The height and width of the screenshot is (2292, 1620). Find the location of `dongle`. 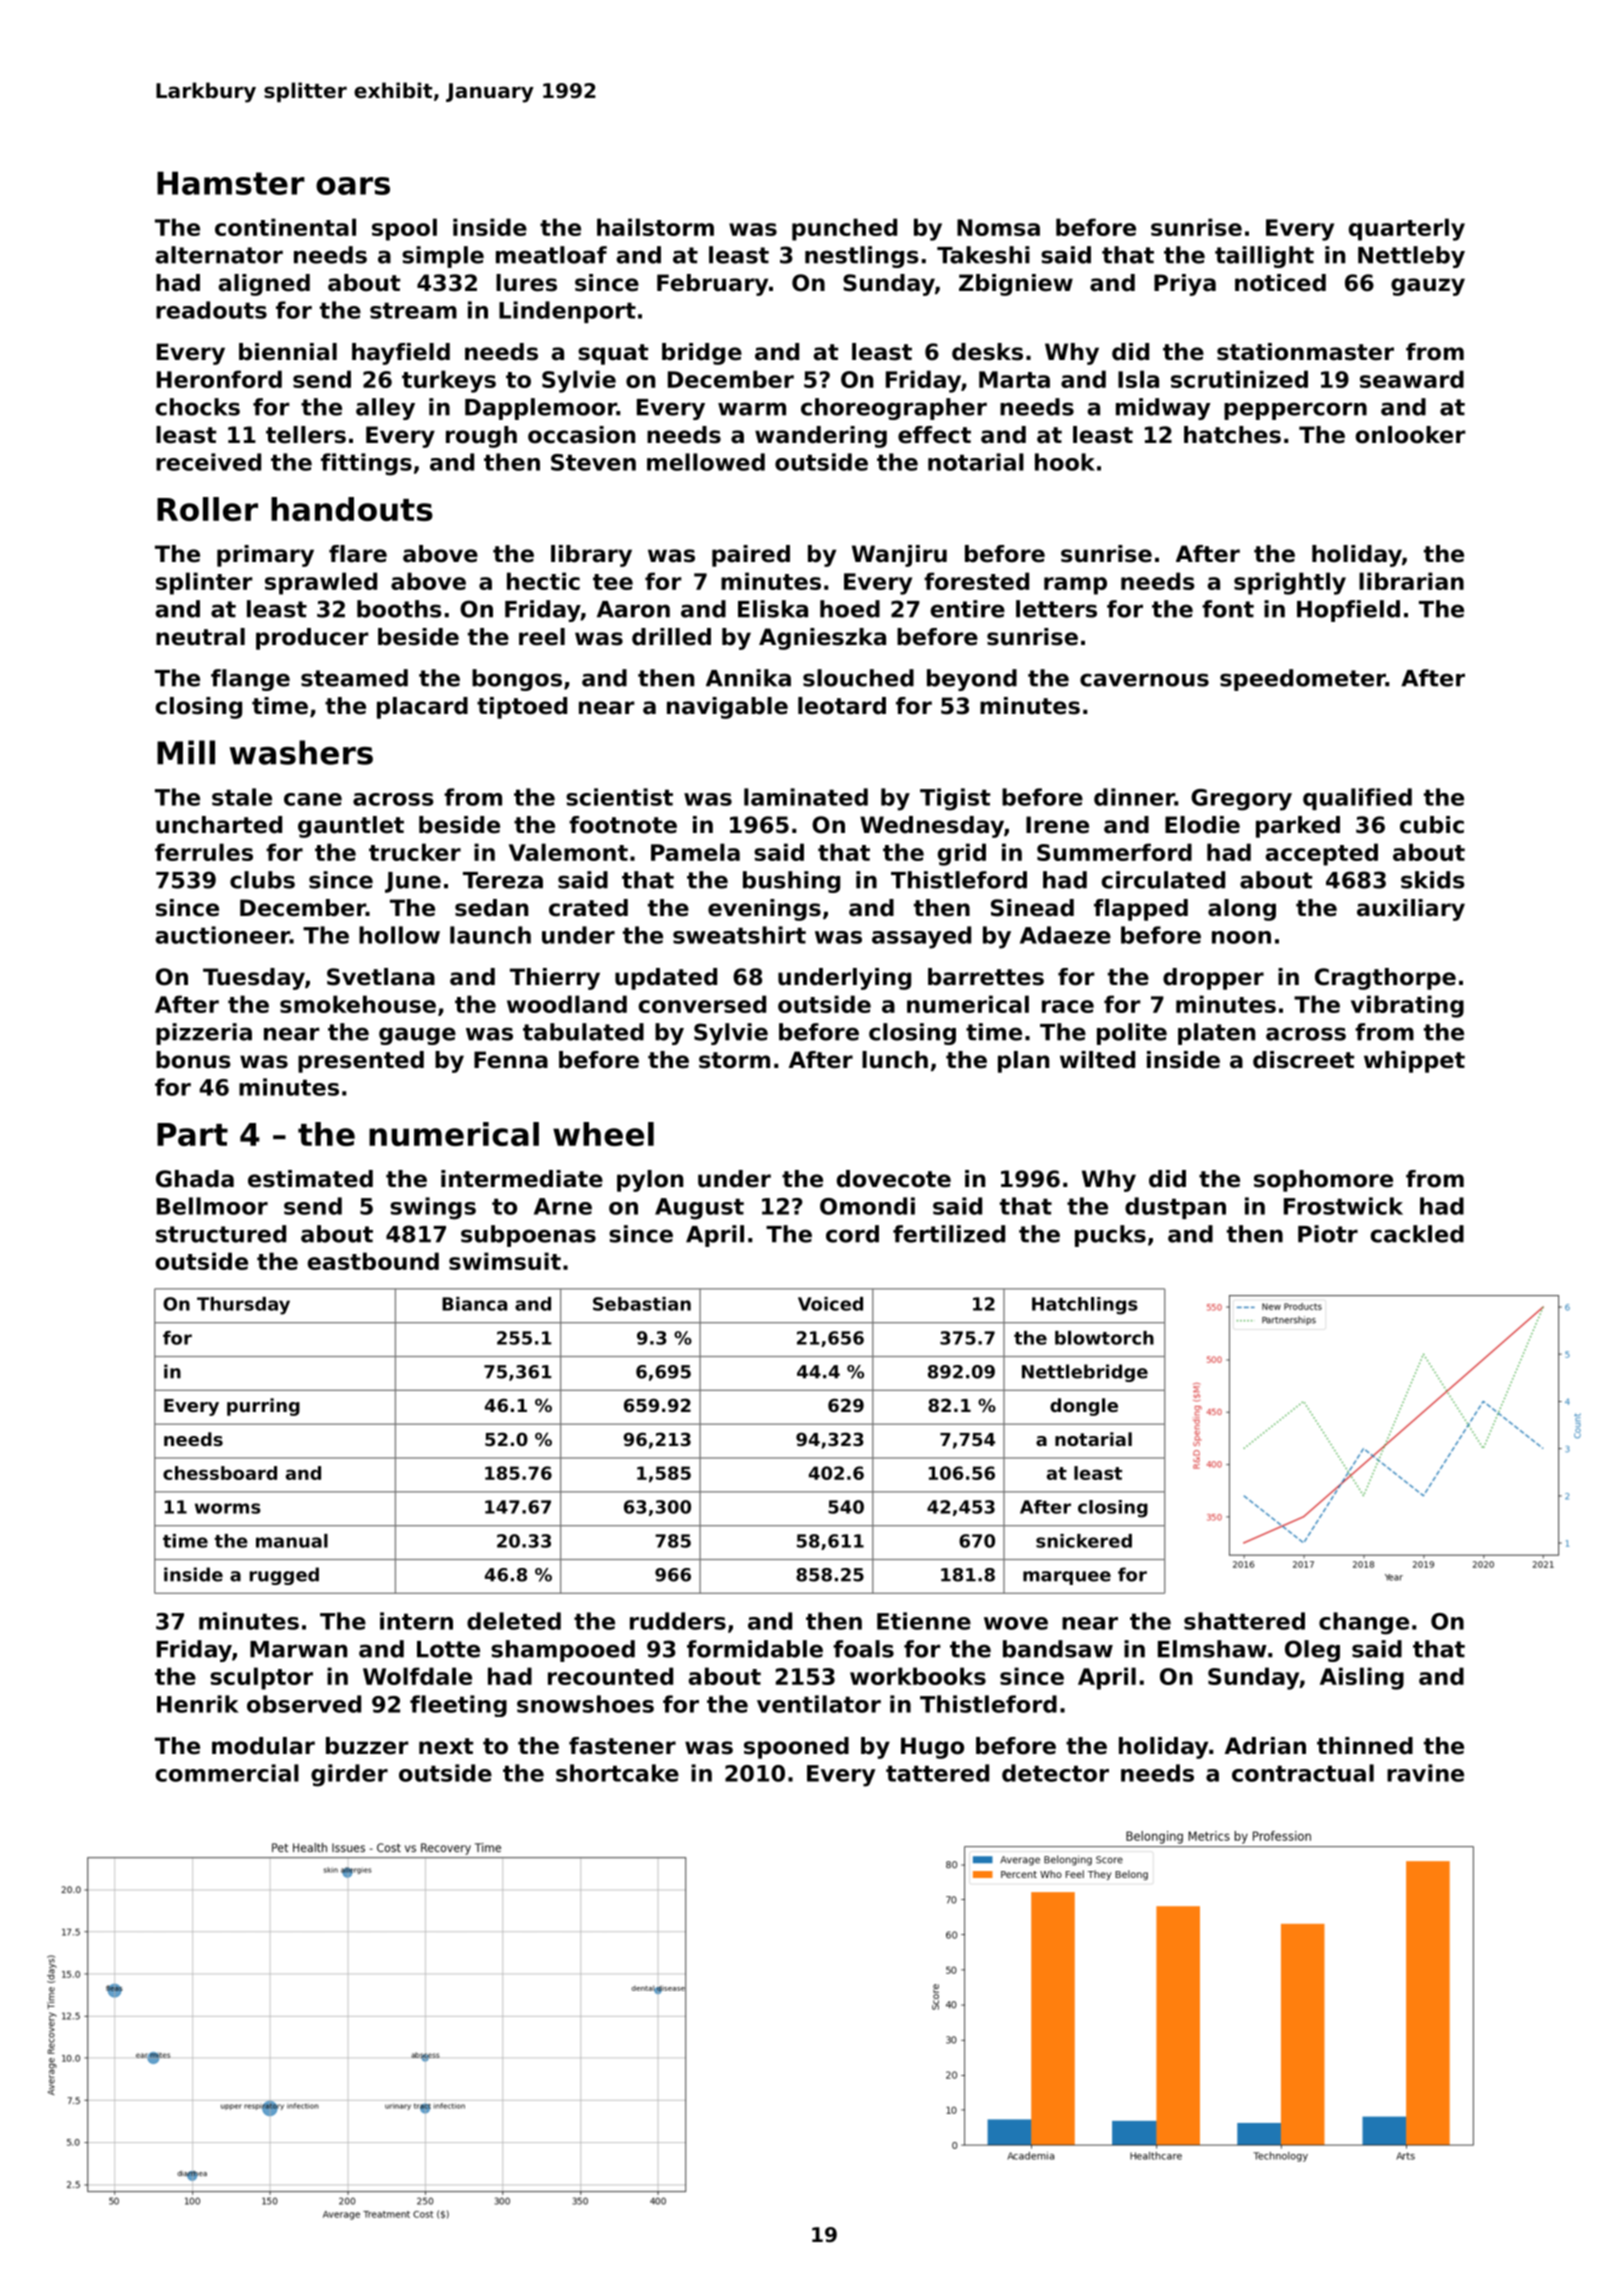

dongle is located at coordinates (1084, 1407).
